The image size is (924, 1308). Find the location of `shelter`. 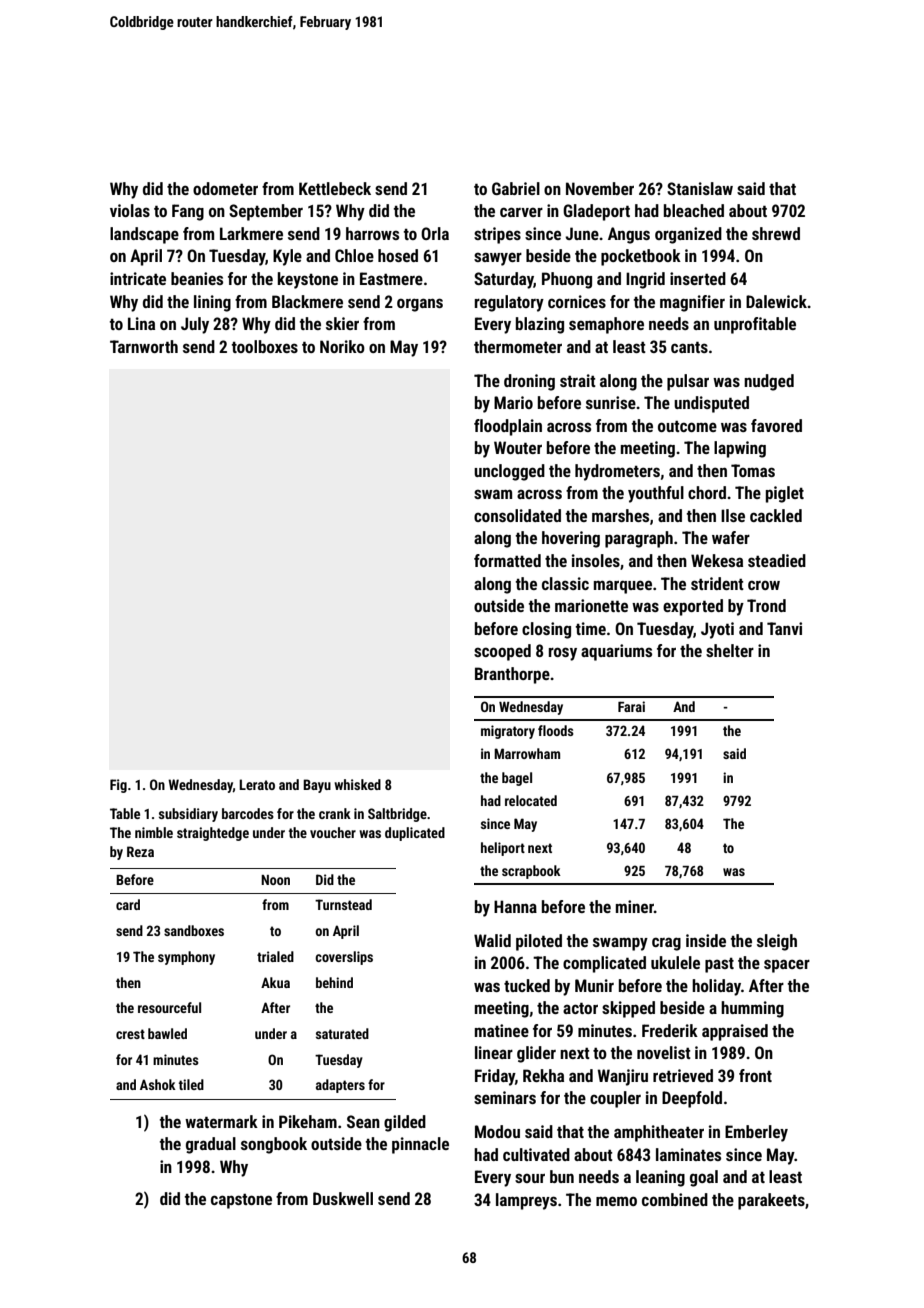

shelter is located at coordinates (730, 650).
